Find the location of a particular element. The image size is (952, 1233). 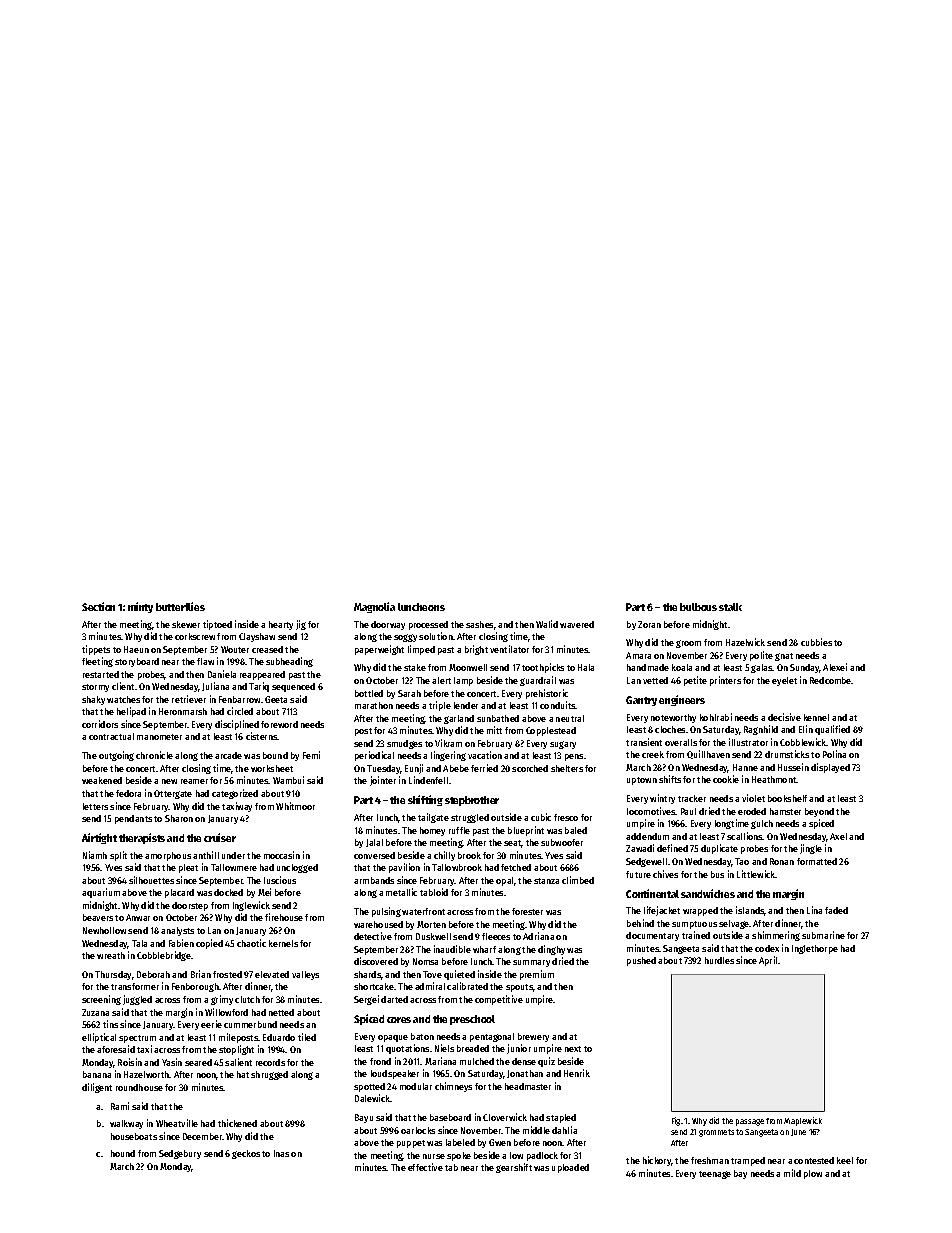

bottled is located at coordinates (369, 693).
